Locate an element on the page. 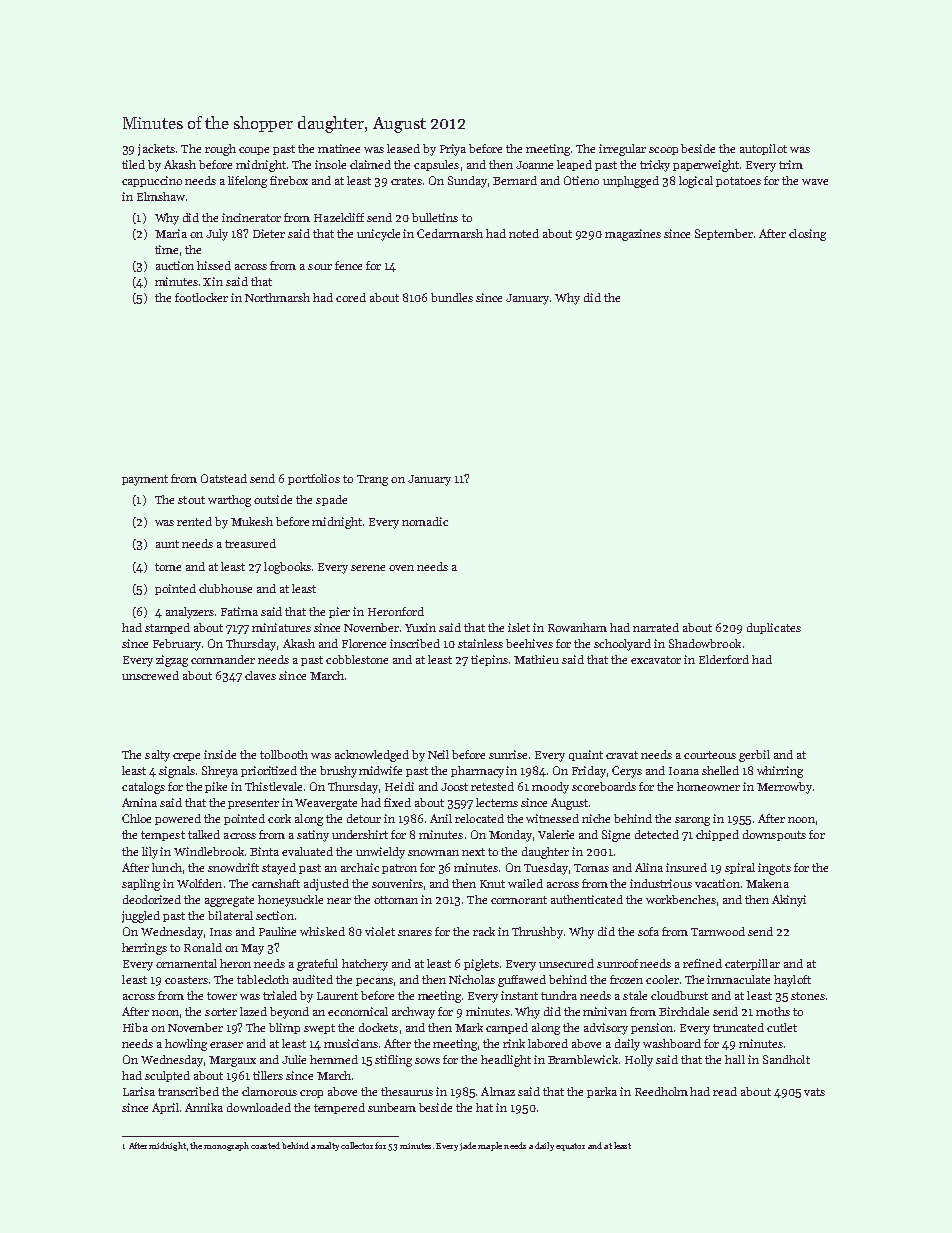 The height and width of the document is (1233, 952). footlocker is located at coordinates (201, 297).
